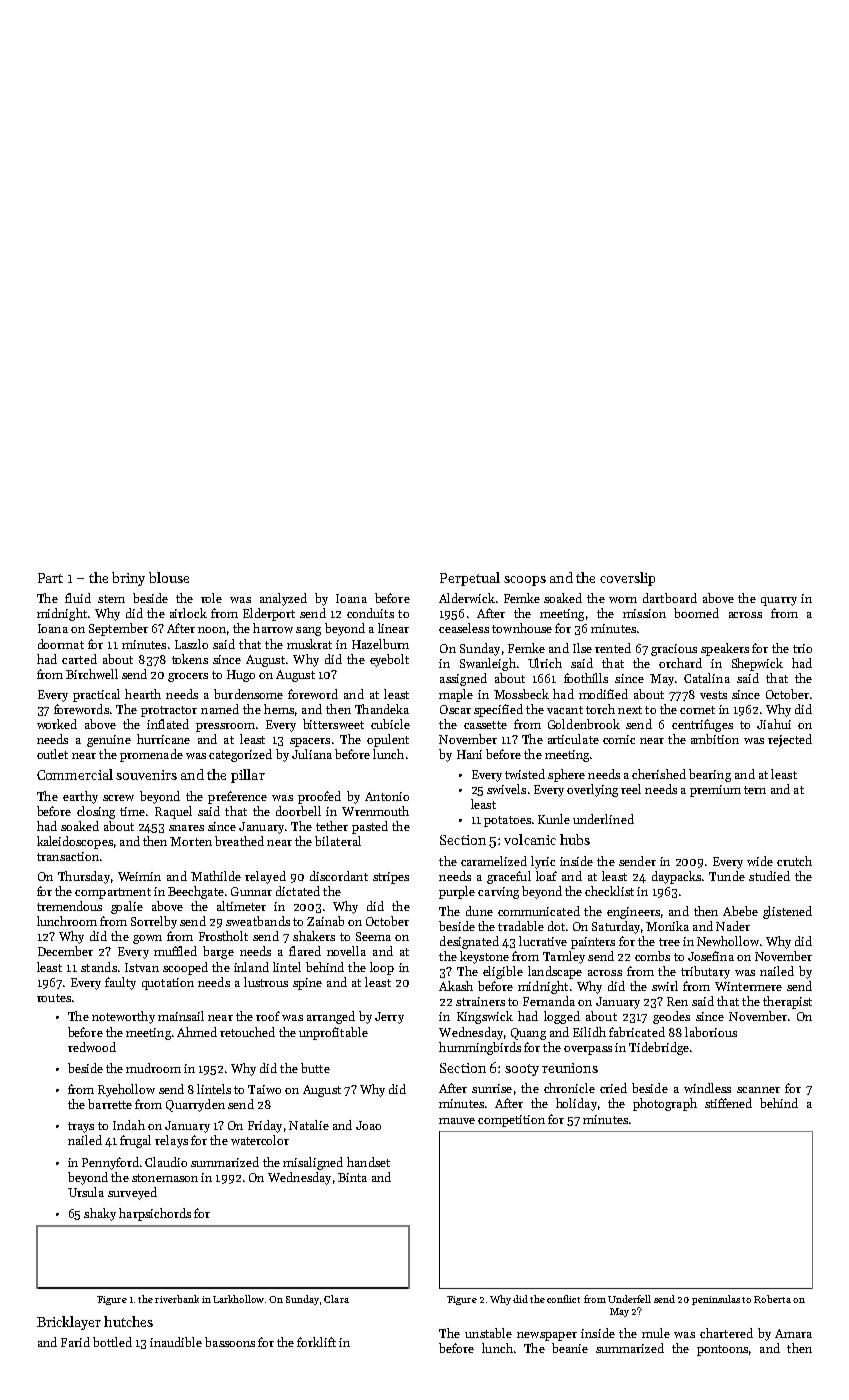  What do you see at coordinates (368, 1125) in the page?
I see `Joao` at bounding box center [368, 1125].
